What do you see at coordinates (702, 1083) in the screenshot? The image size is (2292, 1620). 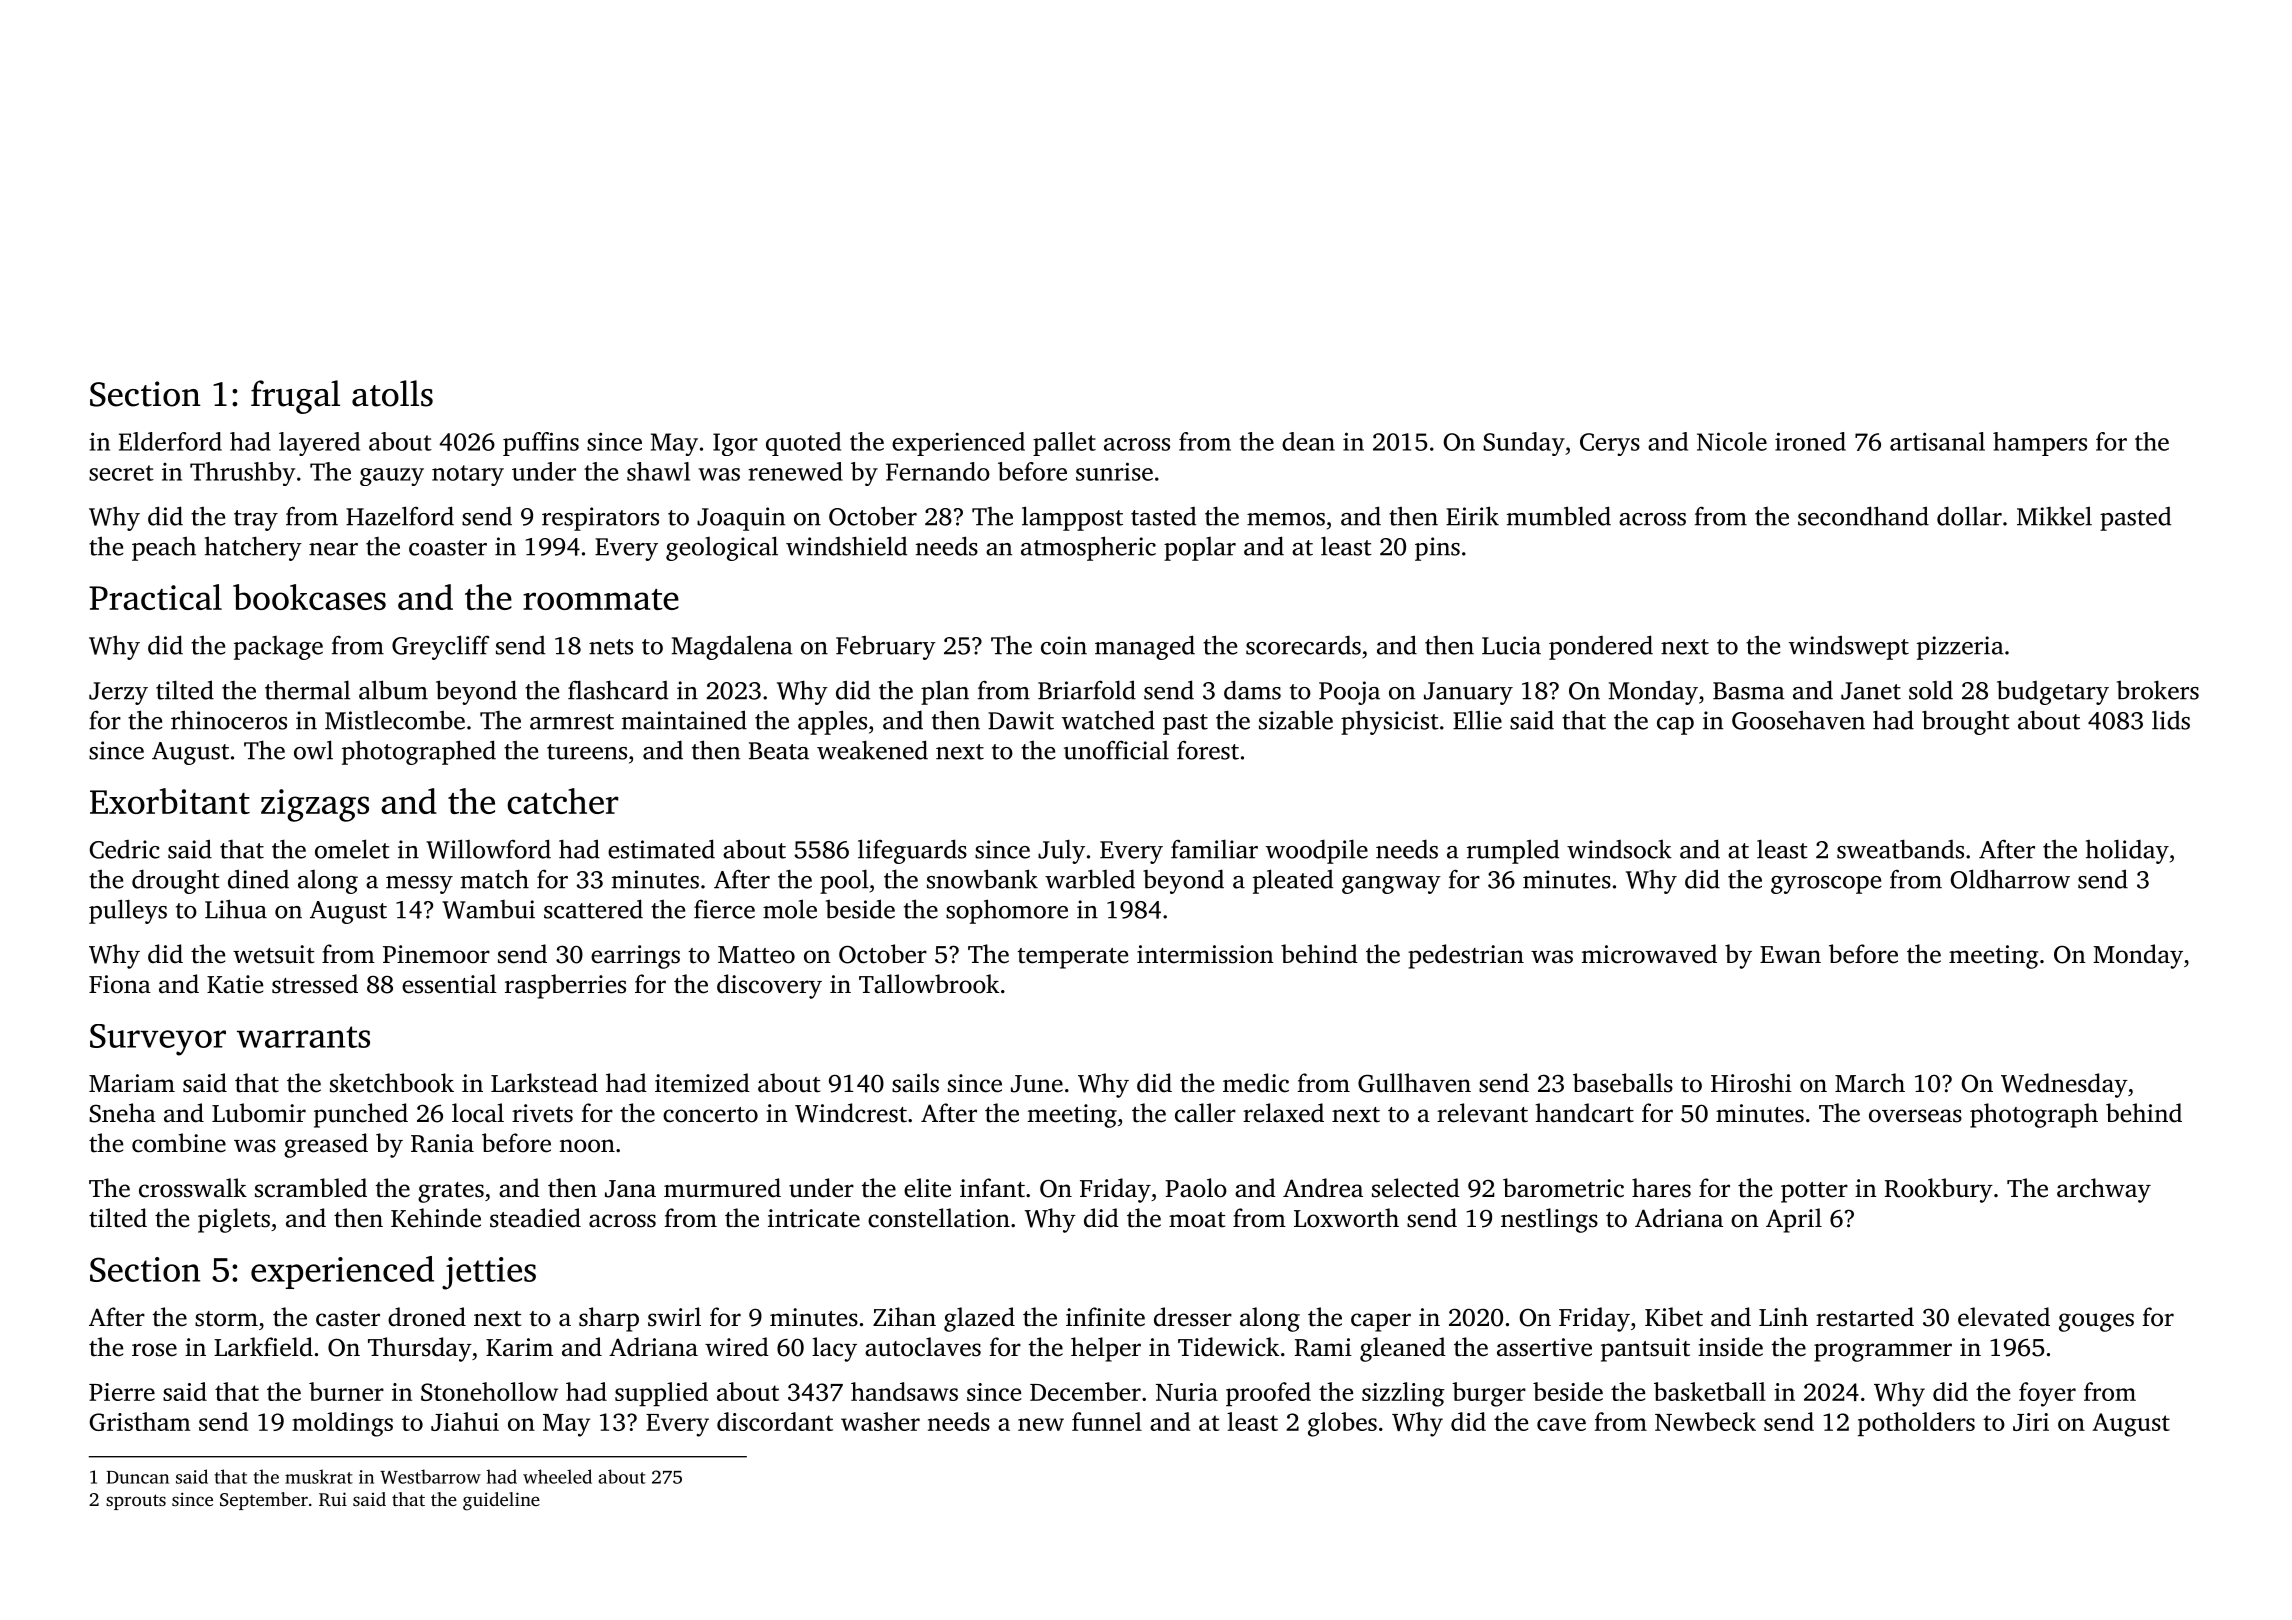 I see `itemized` at bounding box center [702, 1083].
